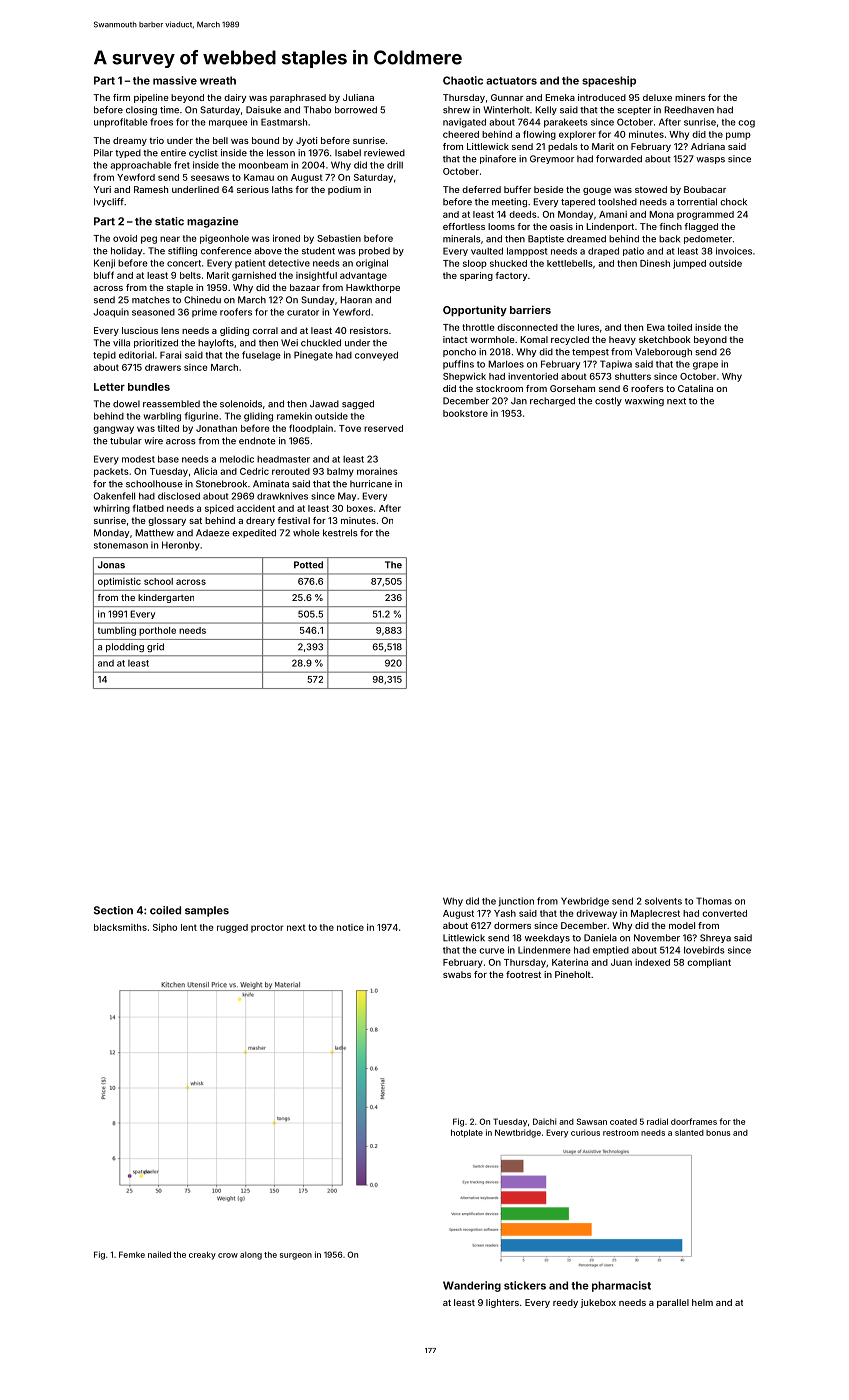 The height and width of the screenshot is (1400, 849). I want to click on miners, so click(690, 97).
